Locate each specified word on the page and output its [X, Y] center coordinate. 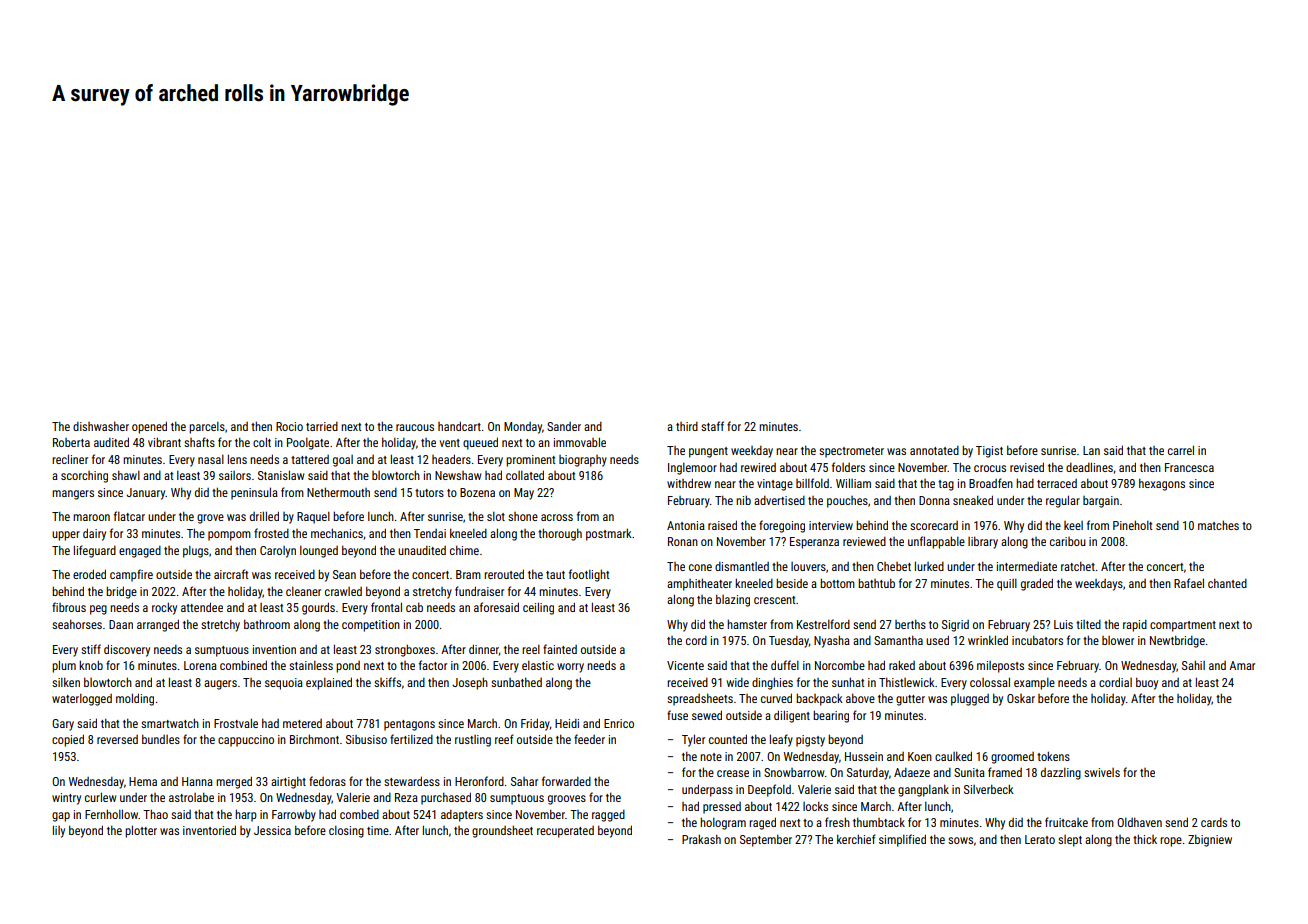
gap [61, 817]
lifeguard [95, 551]
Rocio [289, 426]
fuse [677, 715]
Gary [63, 725]
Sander [564, 426]
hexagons [1162, 484]
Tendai [430, 533]
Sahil [1193, 665]
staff [712, 426]
